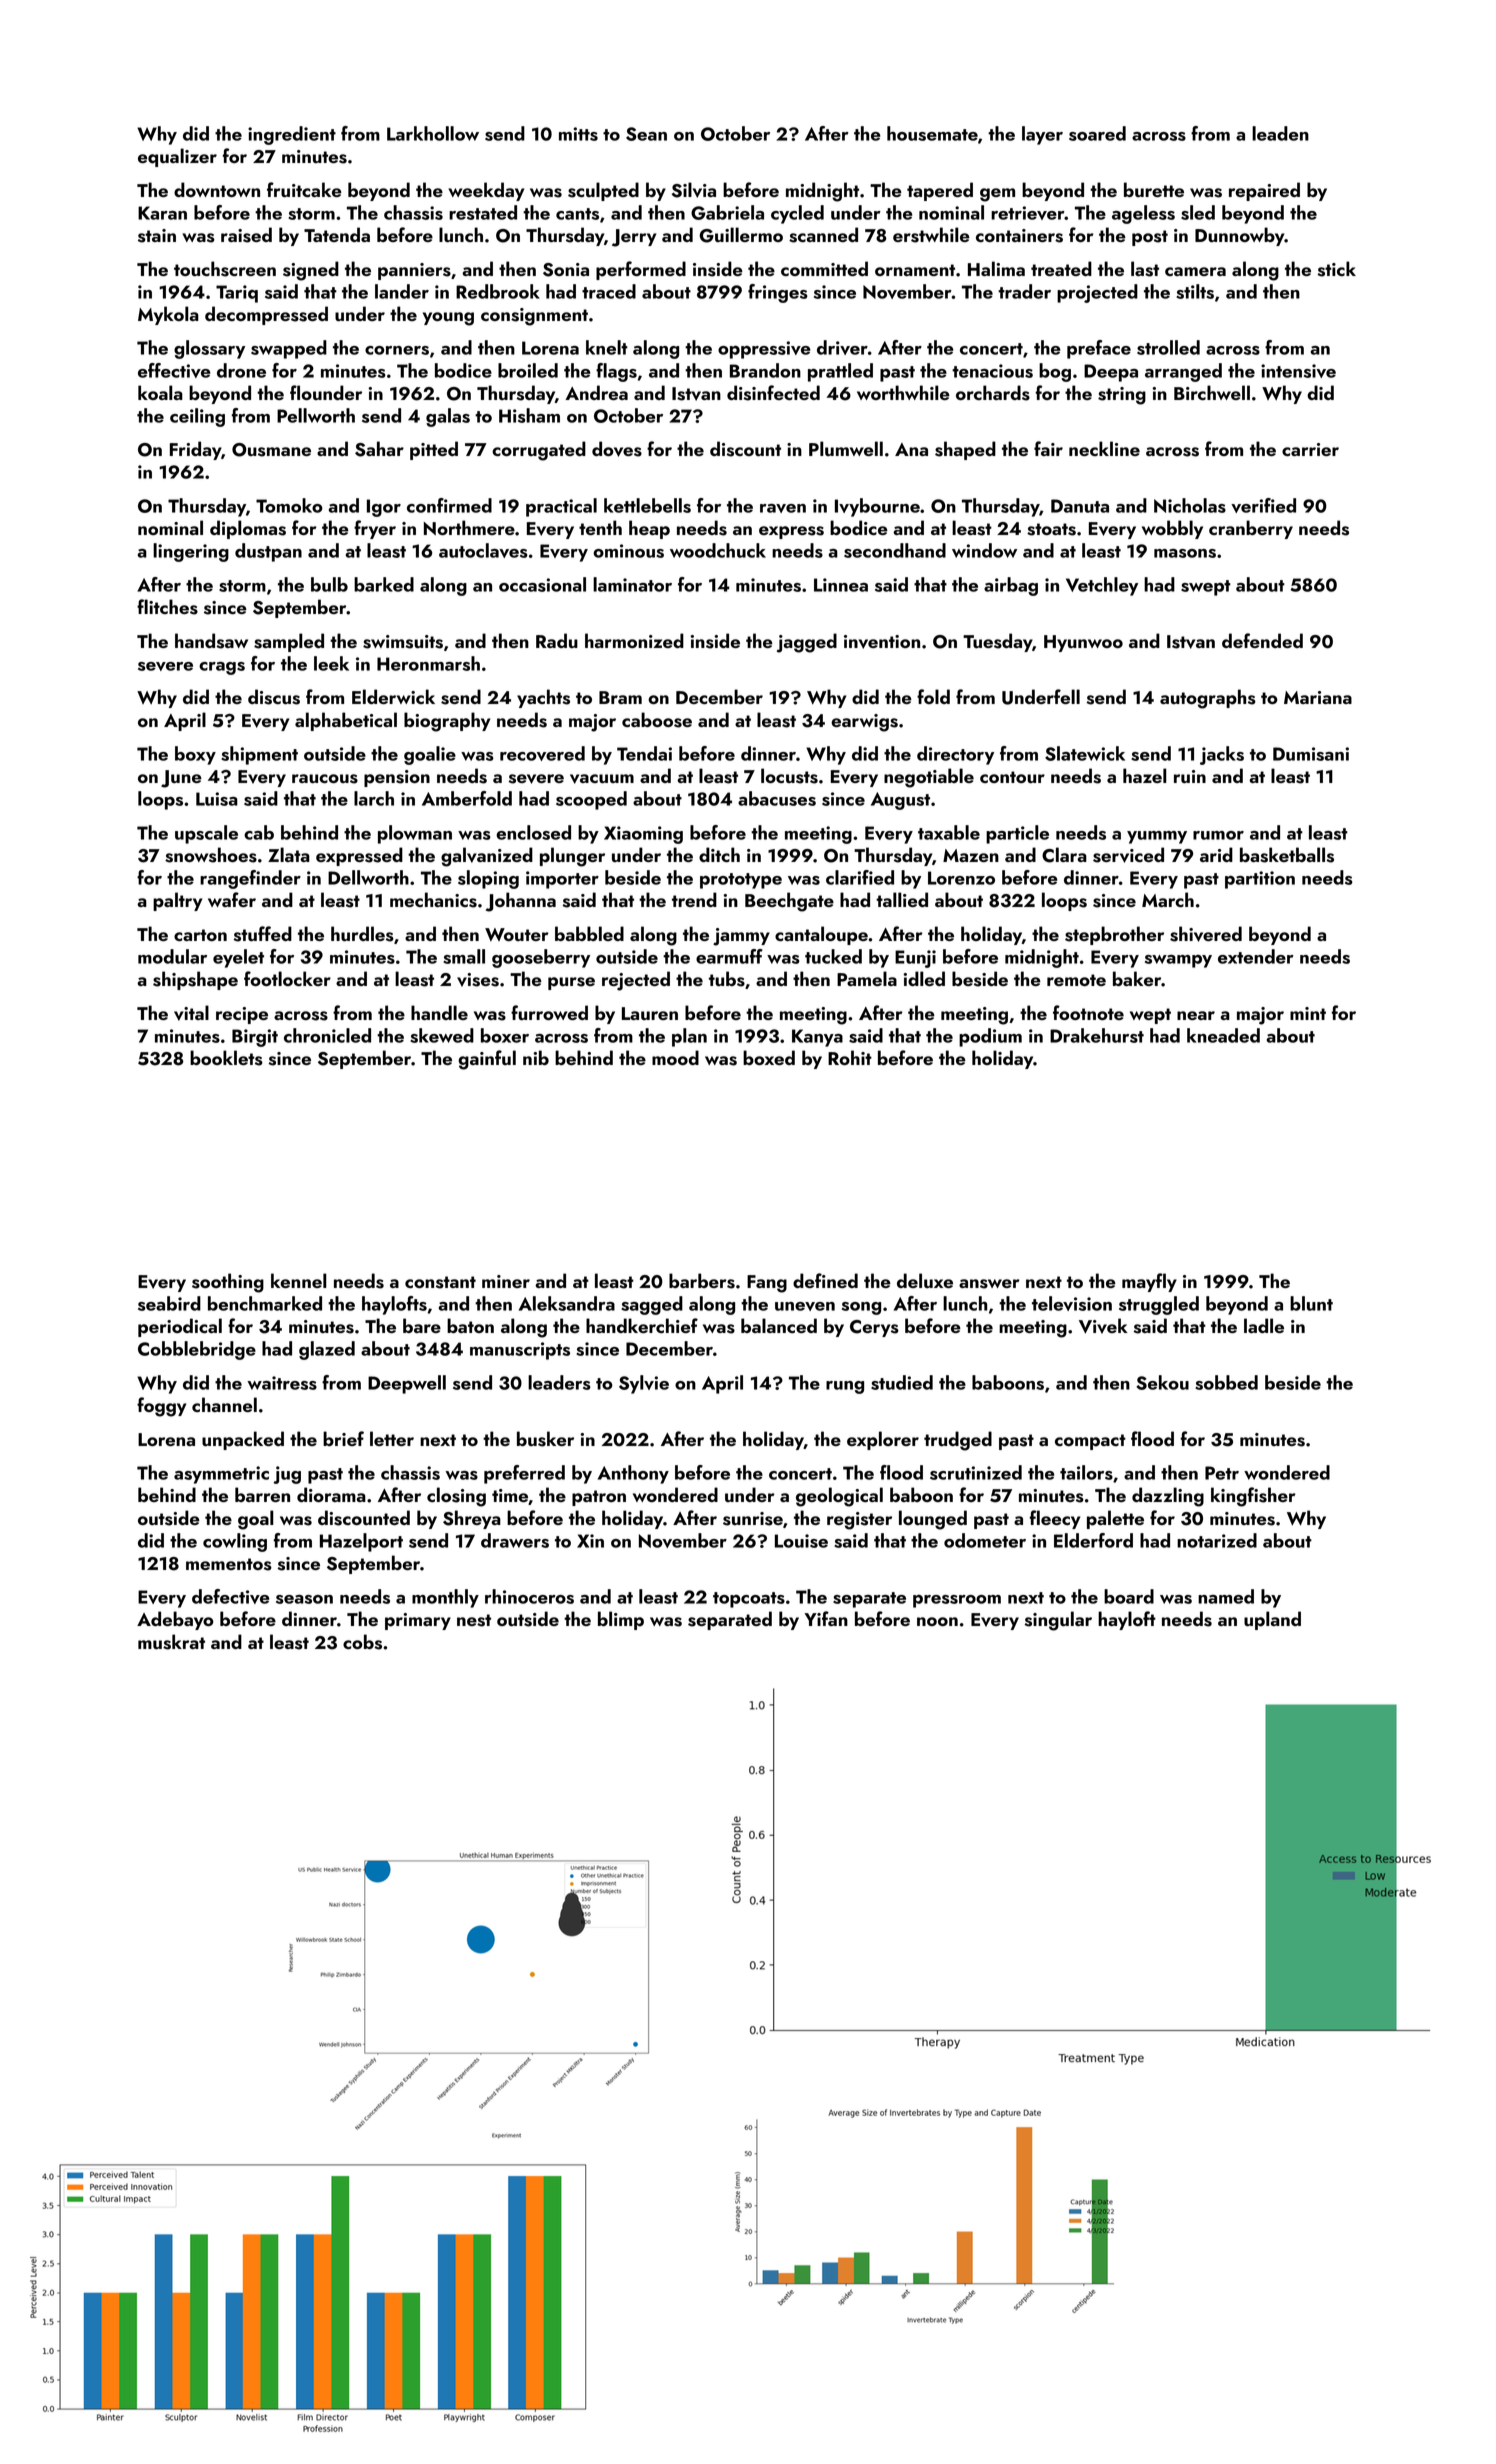 The height and width of the page is (2464, 1496). Describe the element at coordinates (268, 552) in the page. I see `dustpan` at that location.
